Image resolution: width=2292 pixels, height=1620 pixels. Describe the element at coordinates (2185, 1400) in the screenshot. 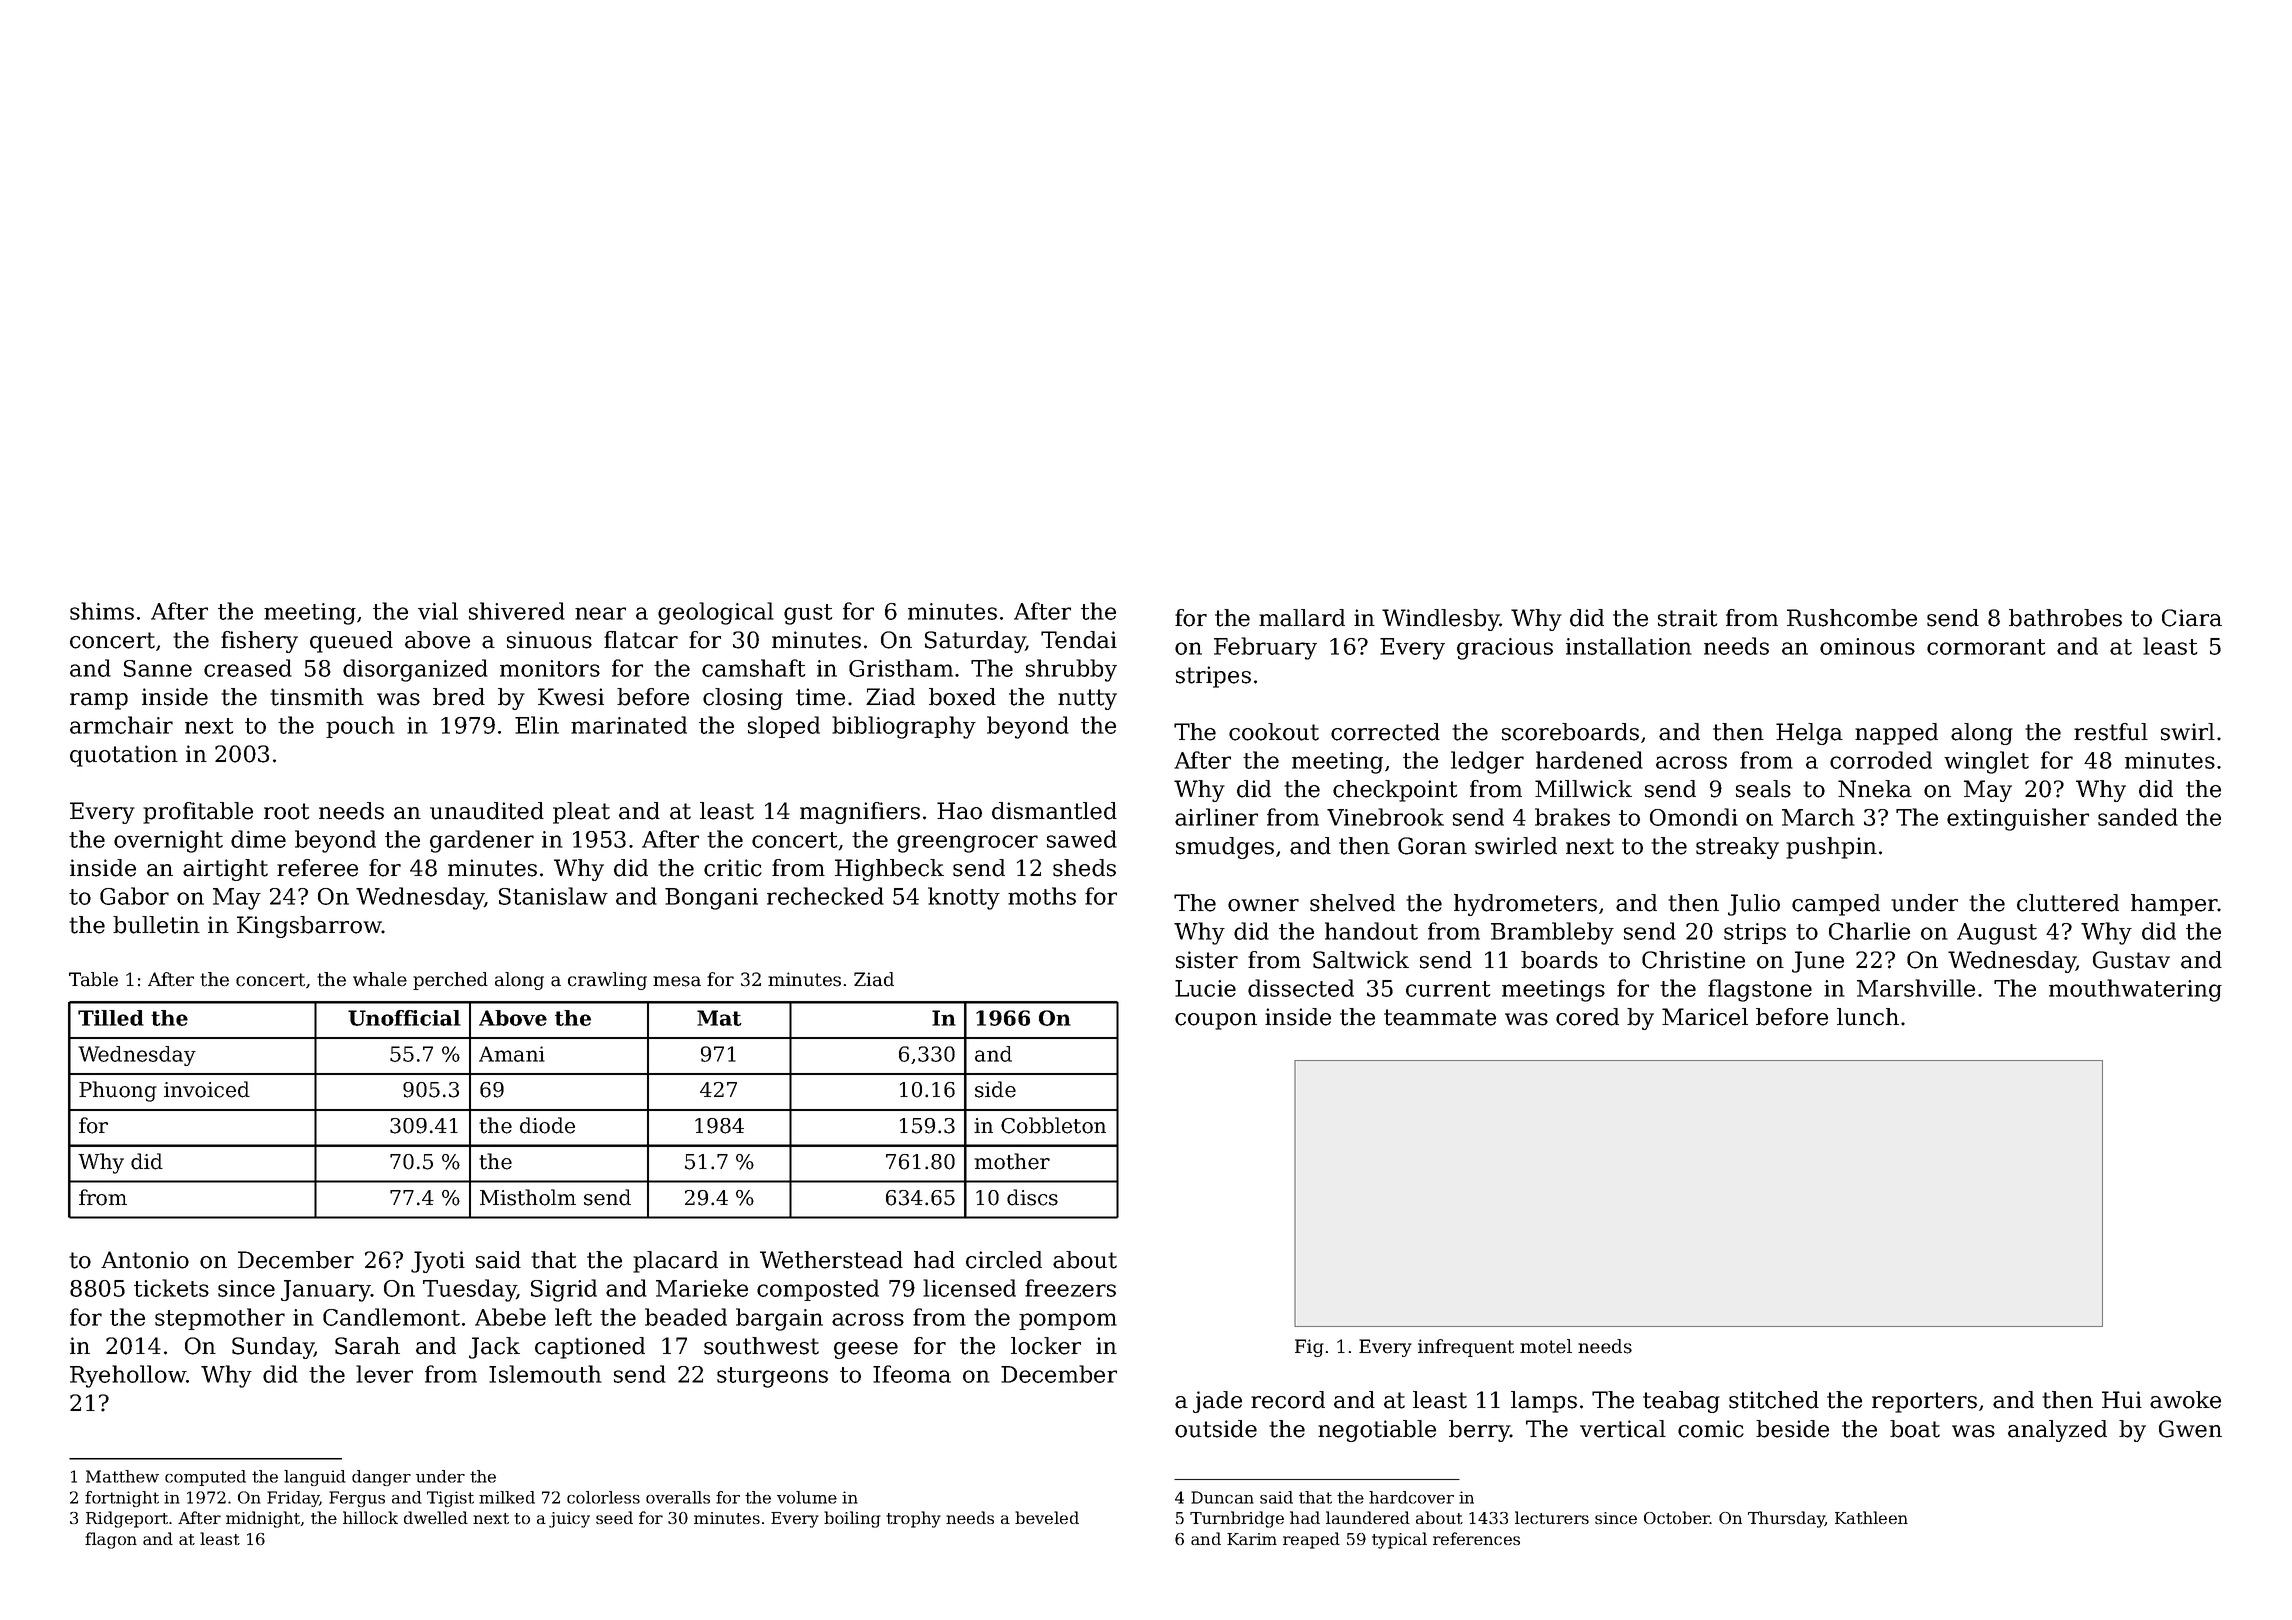

I see `awoke` at that location.
